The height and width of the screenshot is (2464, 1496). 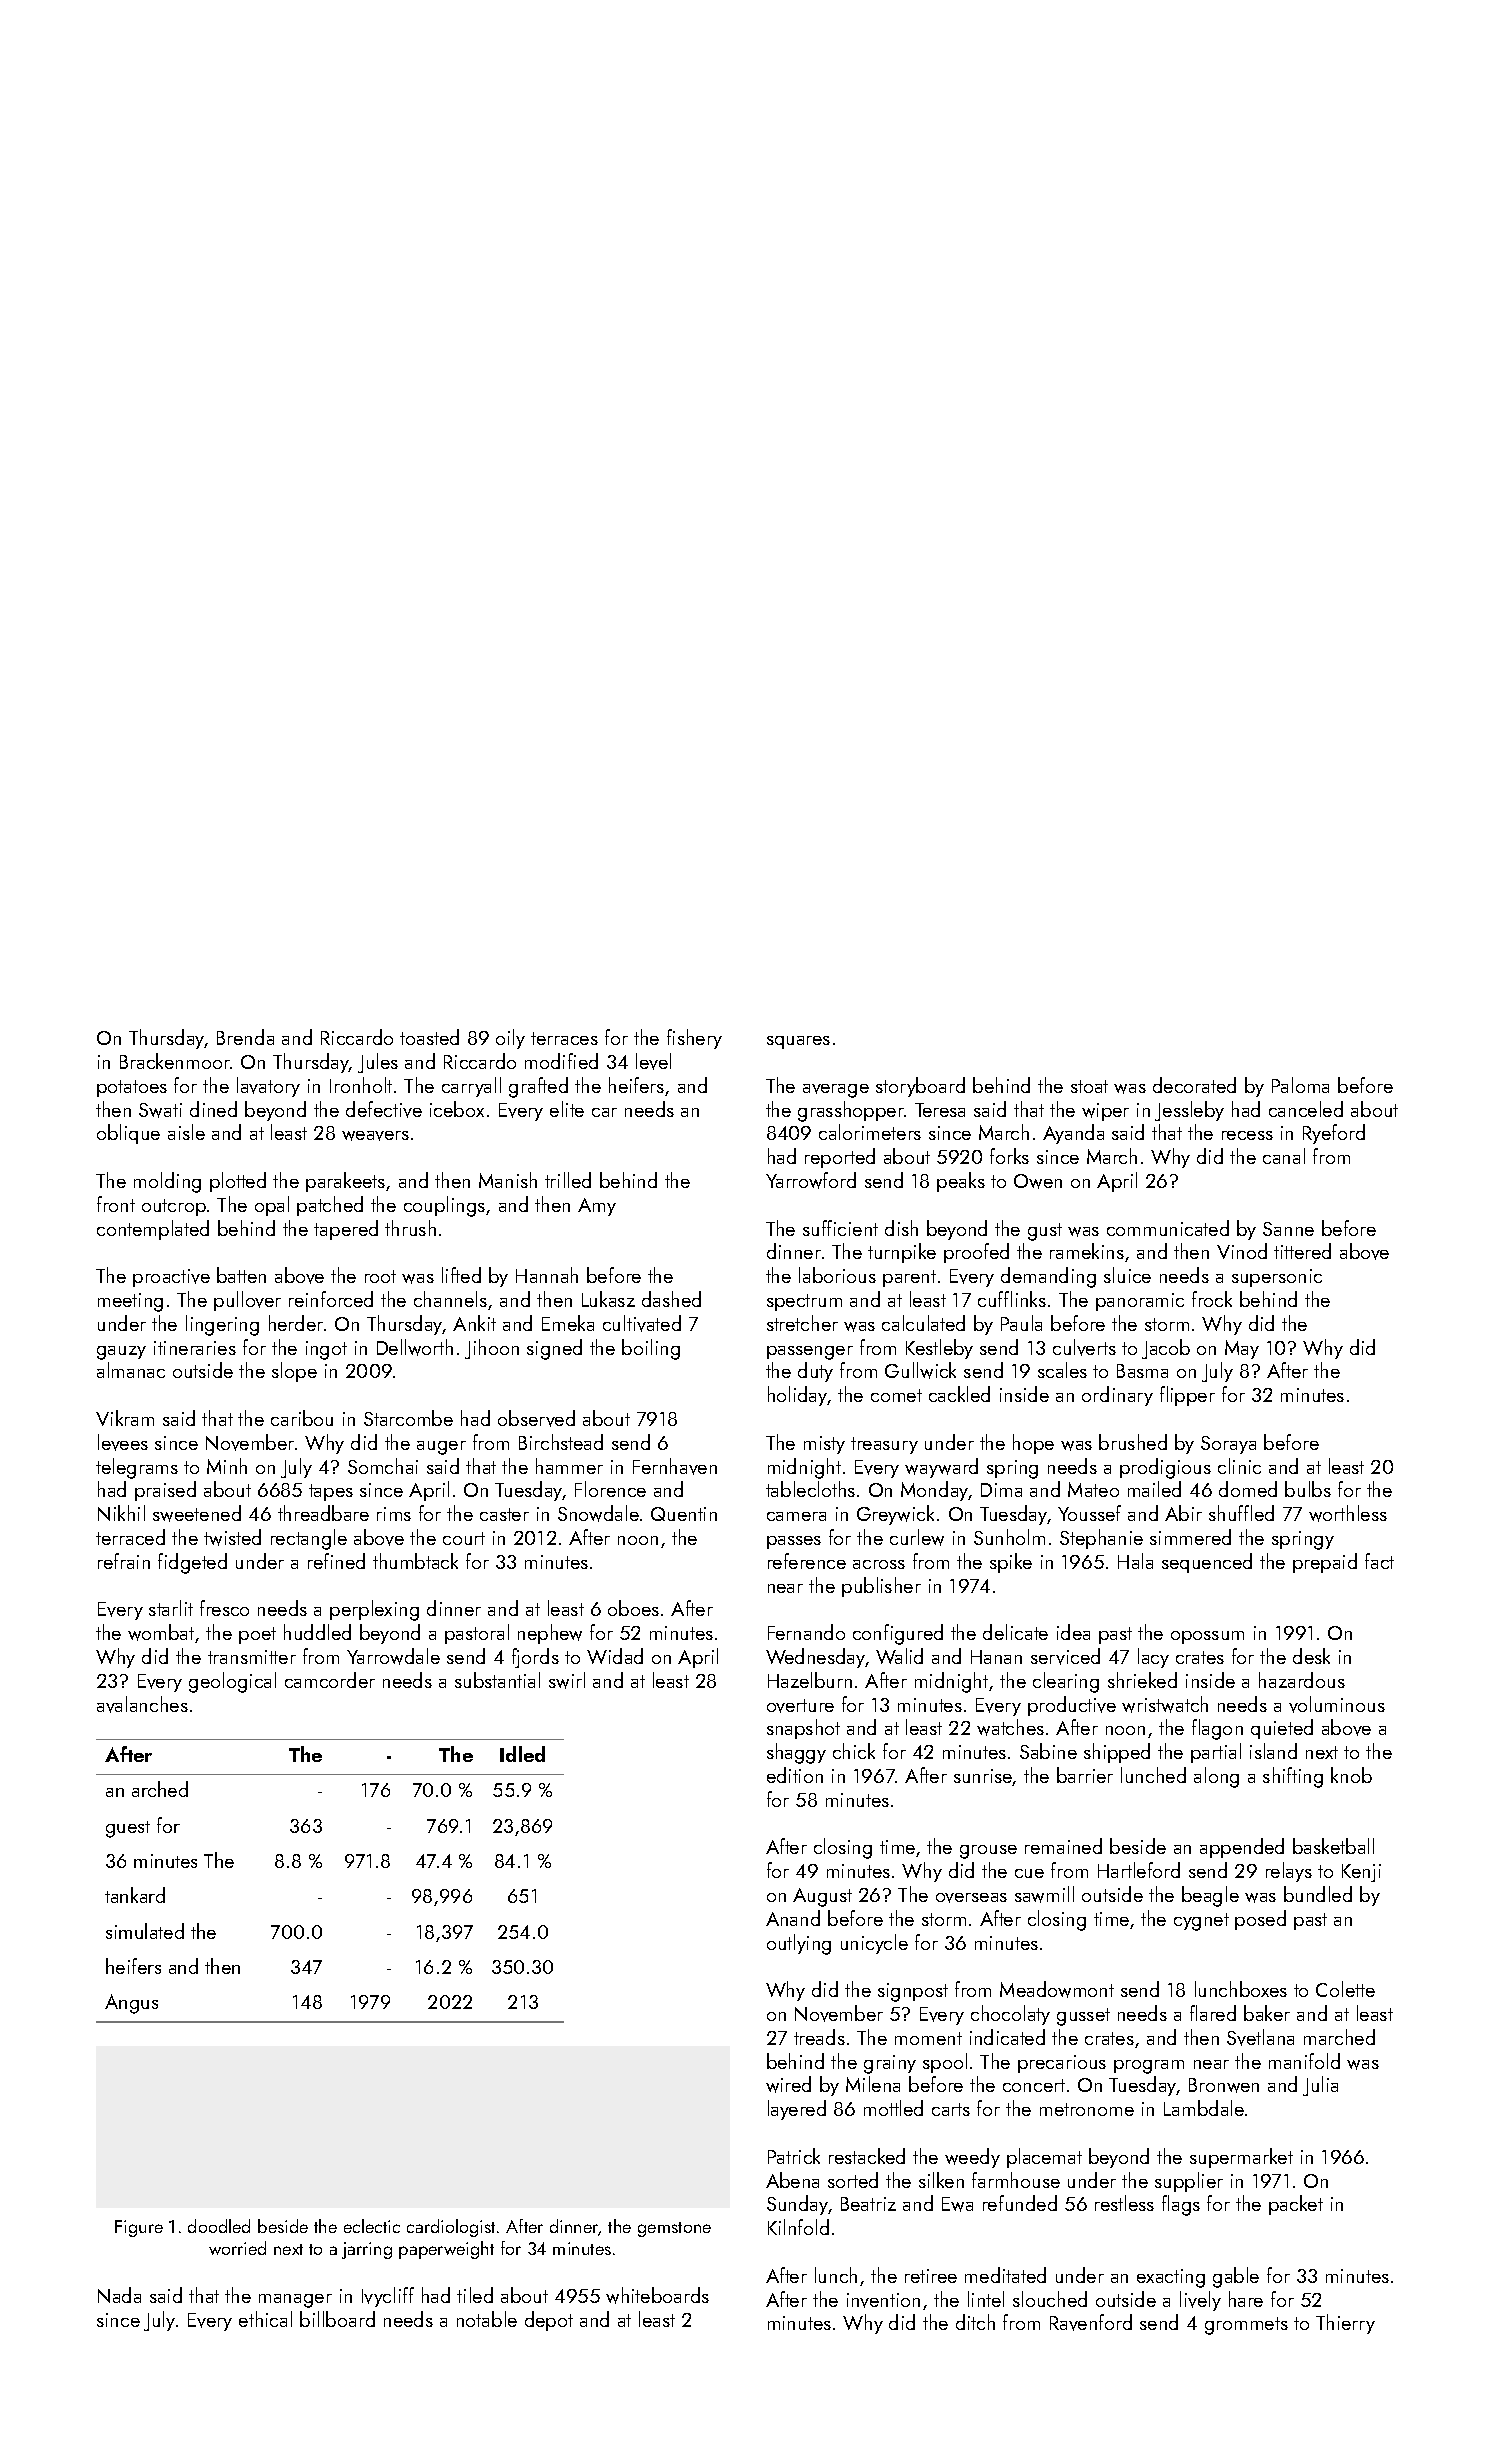 What do you see at coordinates (337, 2319) in the screenshot?
I see `billboard` at bounding box center [337, 2319].
